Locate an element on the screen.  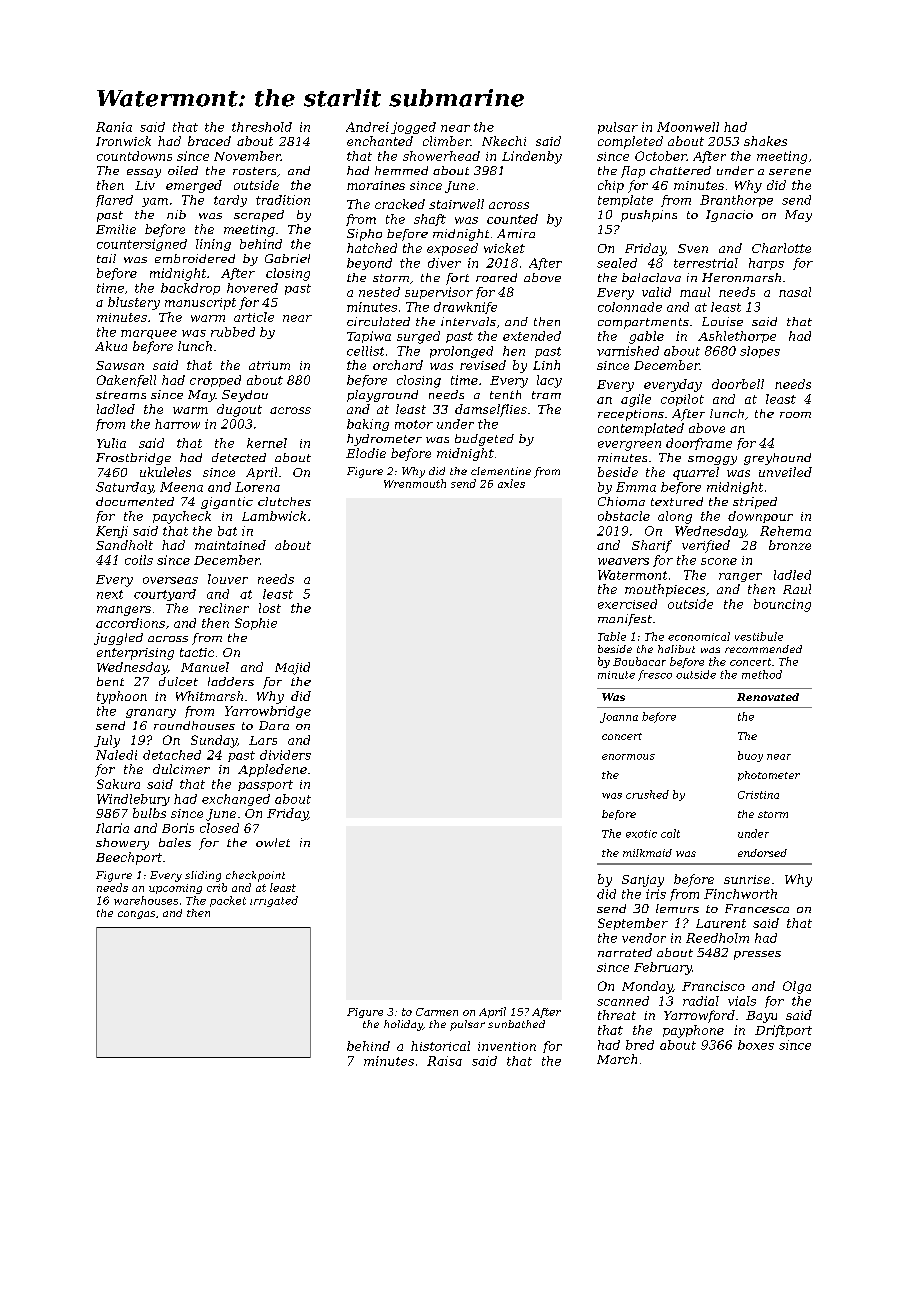
stairwell is located at coordinates (456, 204).
